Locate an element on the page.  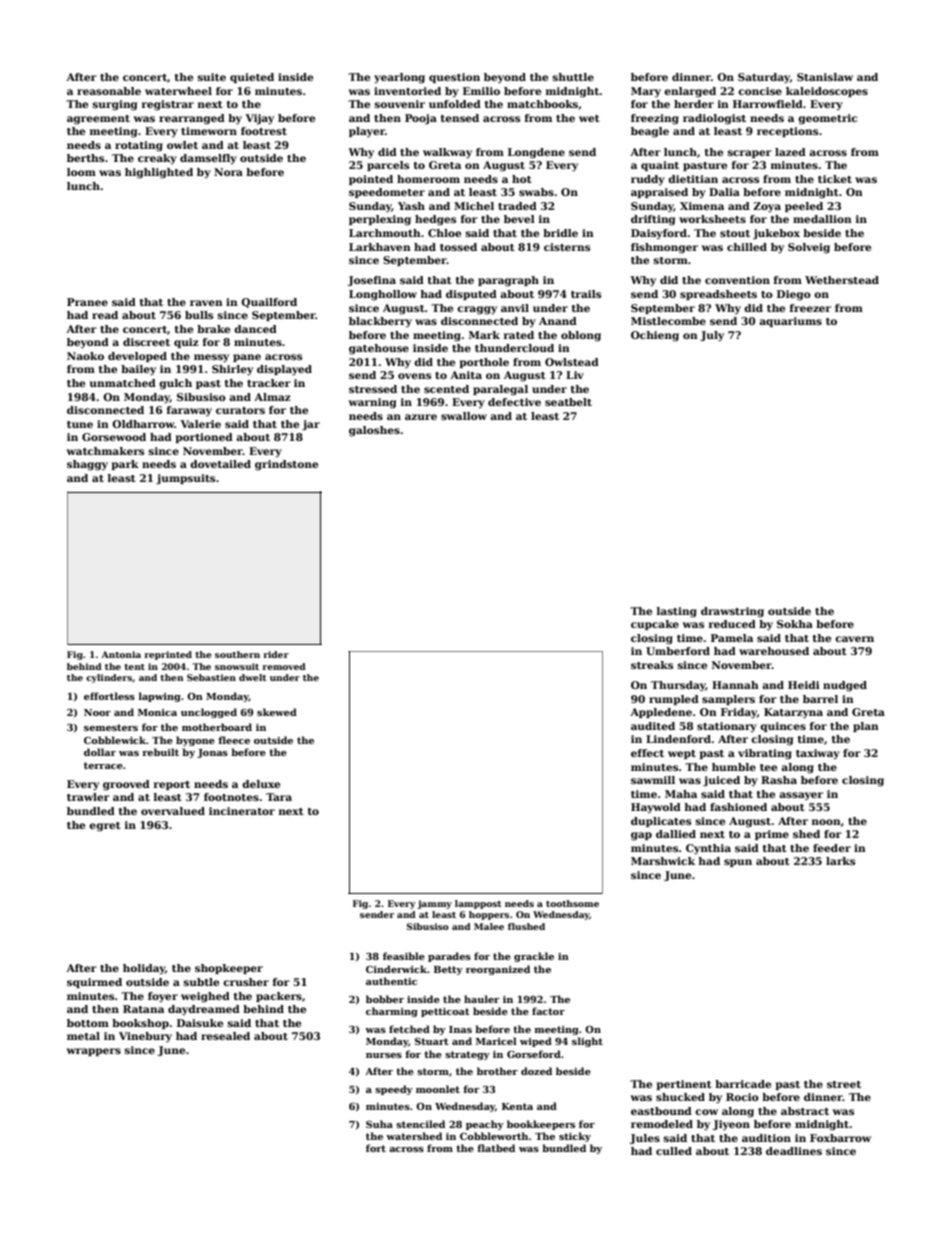
culled is located at coordinates (674, 1151).
